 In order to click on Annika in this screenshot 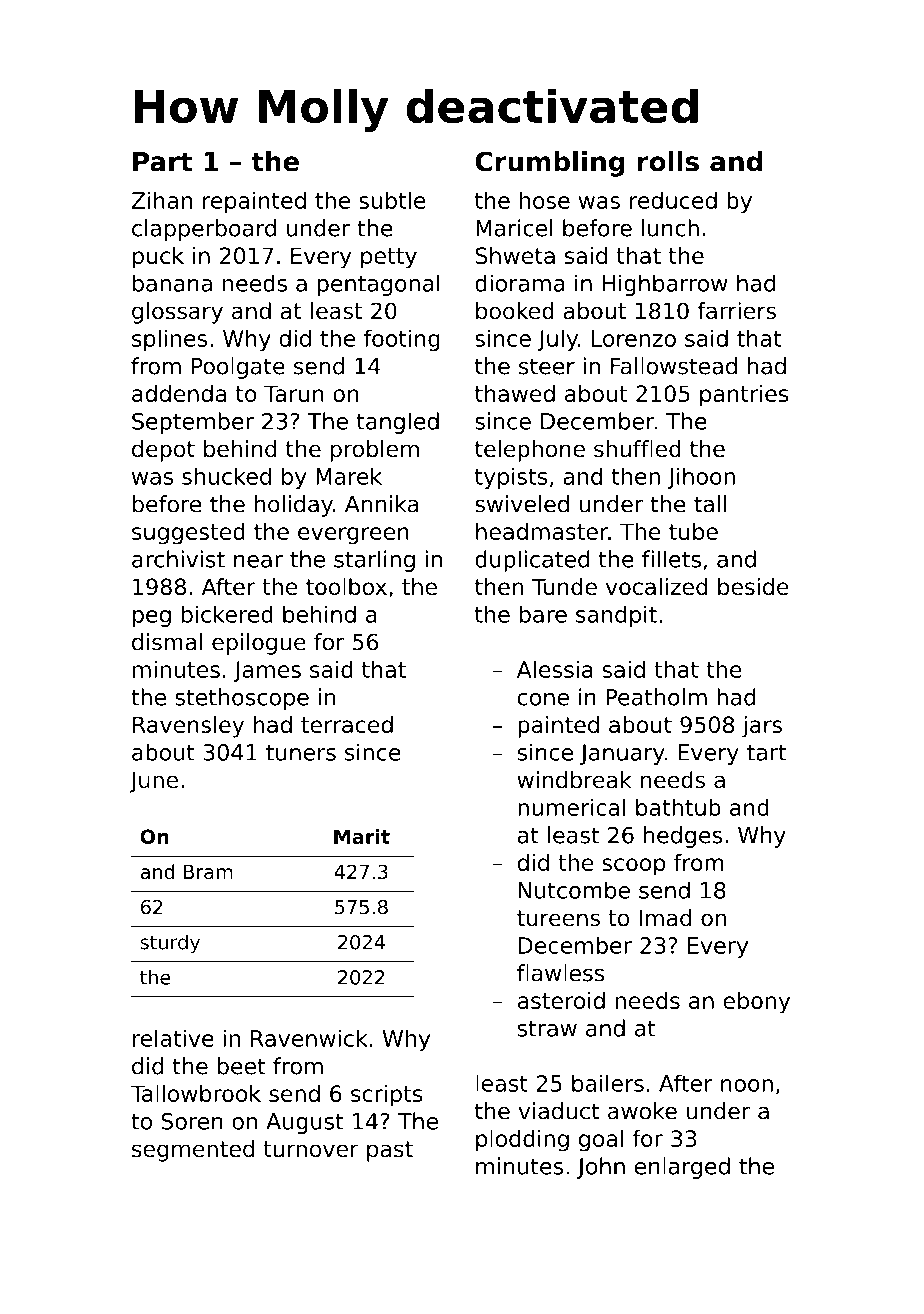, I will do `click(381, 504)`.
